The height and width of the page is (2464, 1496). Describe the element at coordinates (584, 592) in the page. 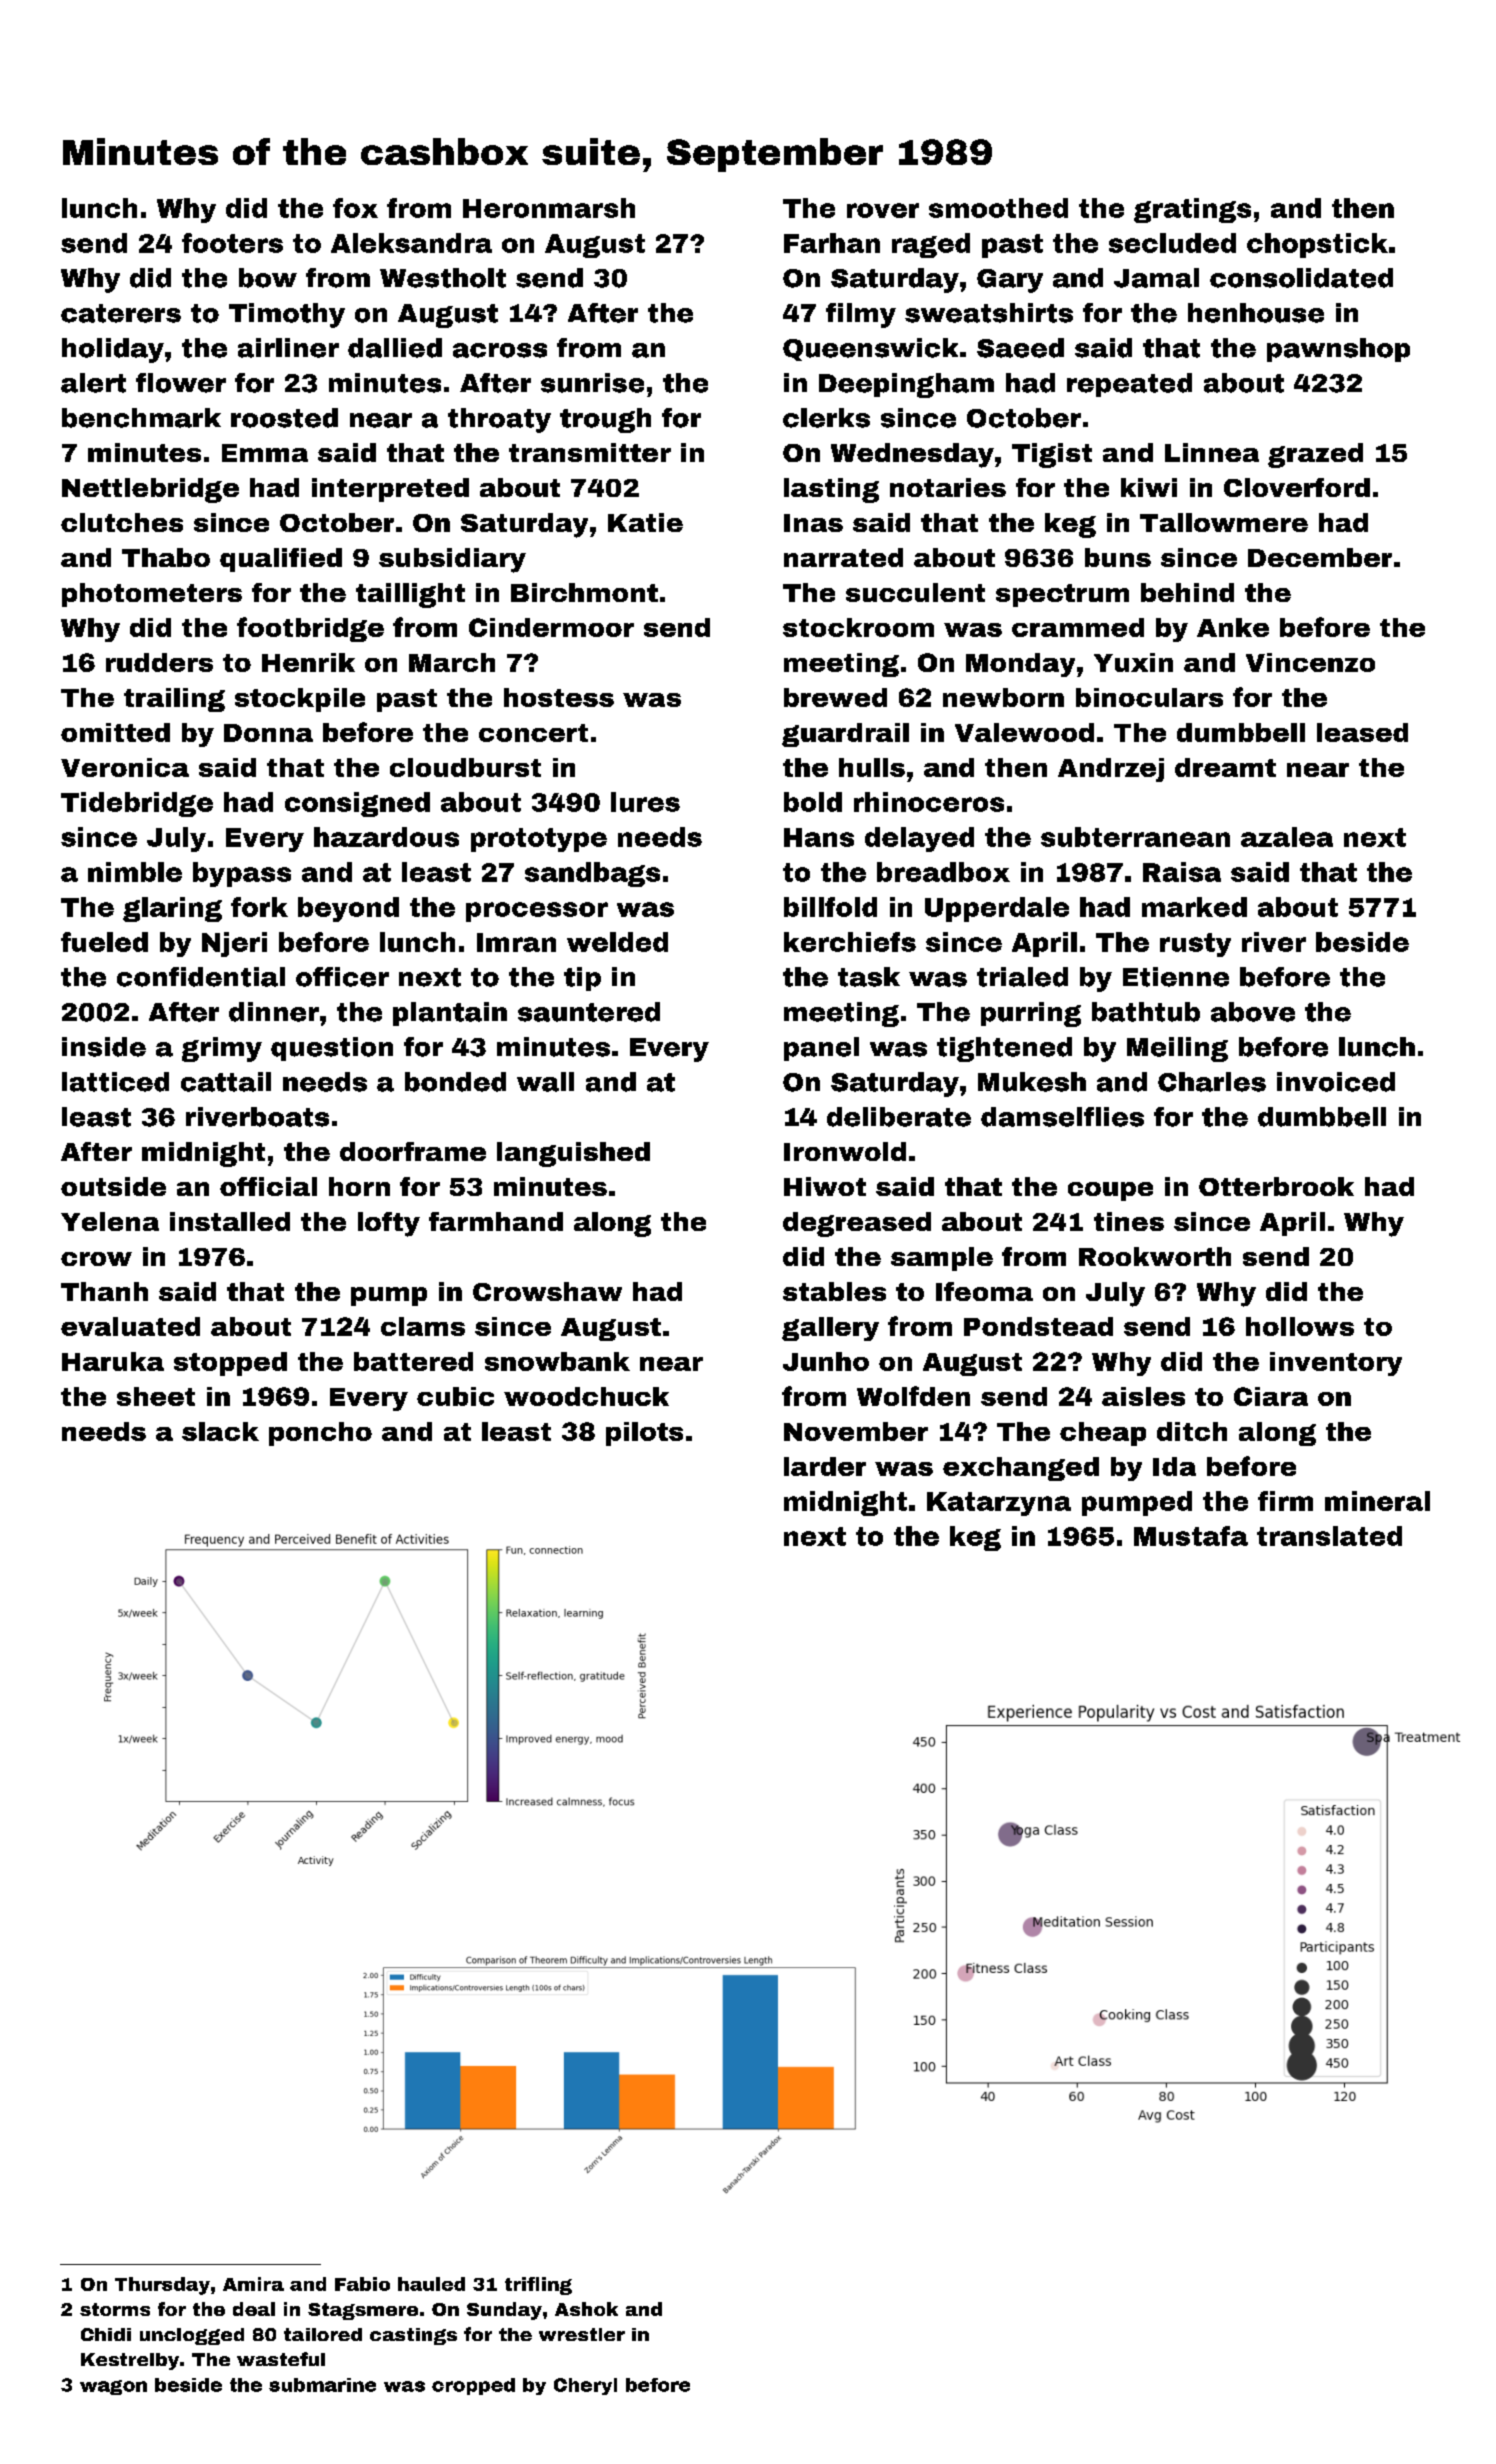

I see `Birchmont` at that location.
